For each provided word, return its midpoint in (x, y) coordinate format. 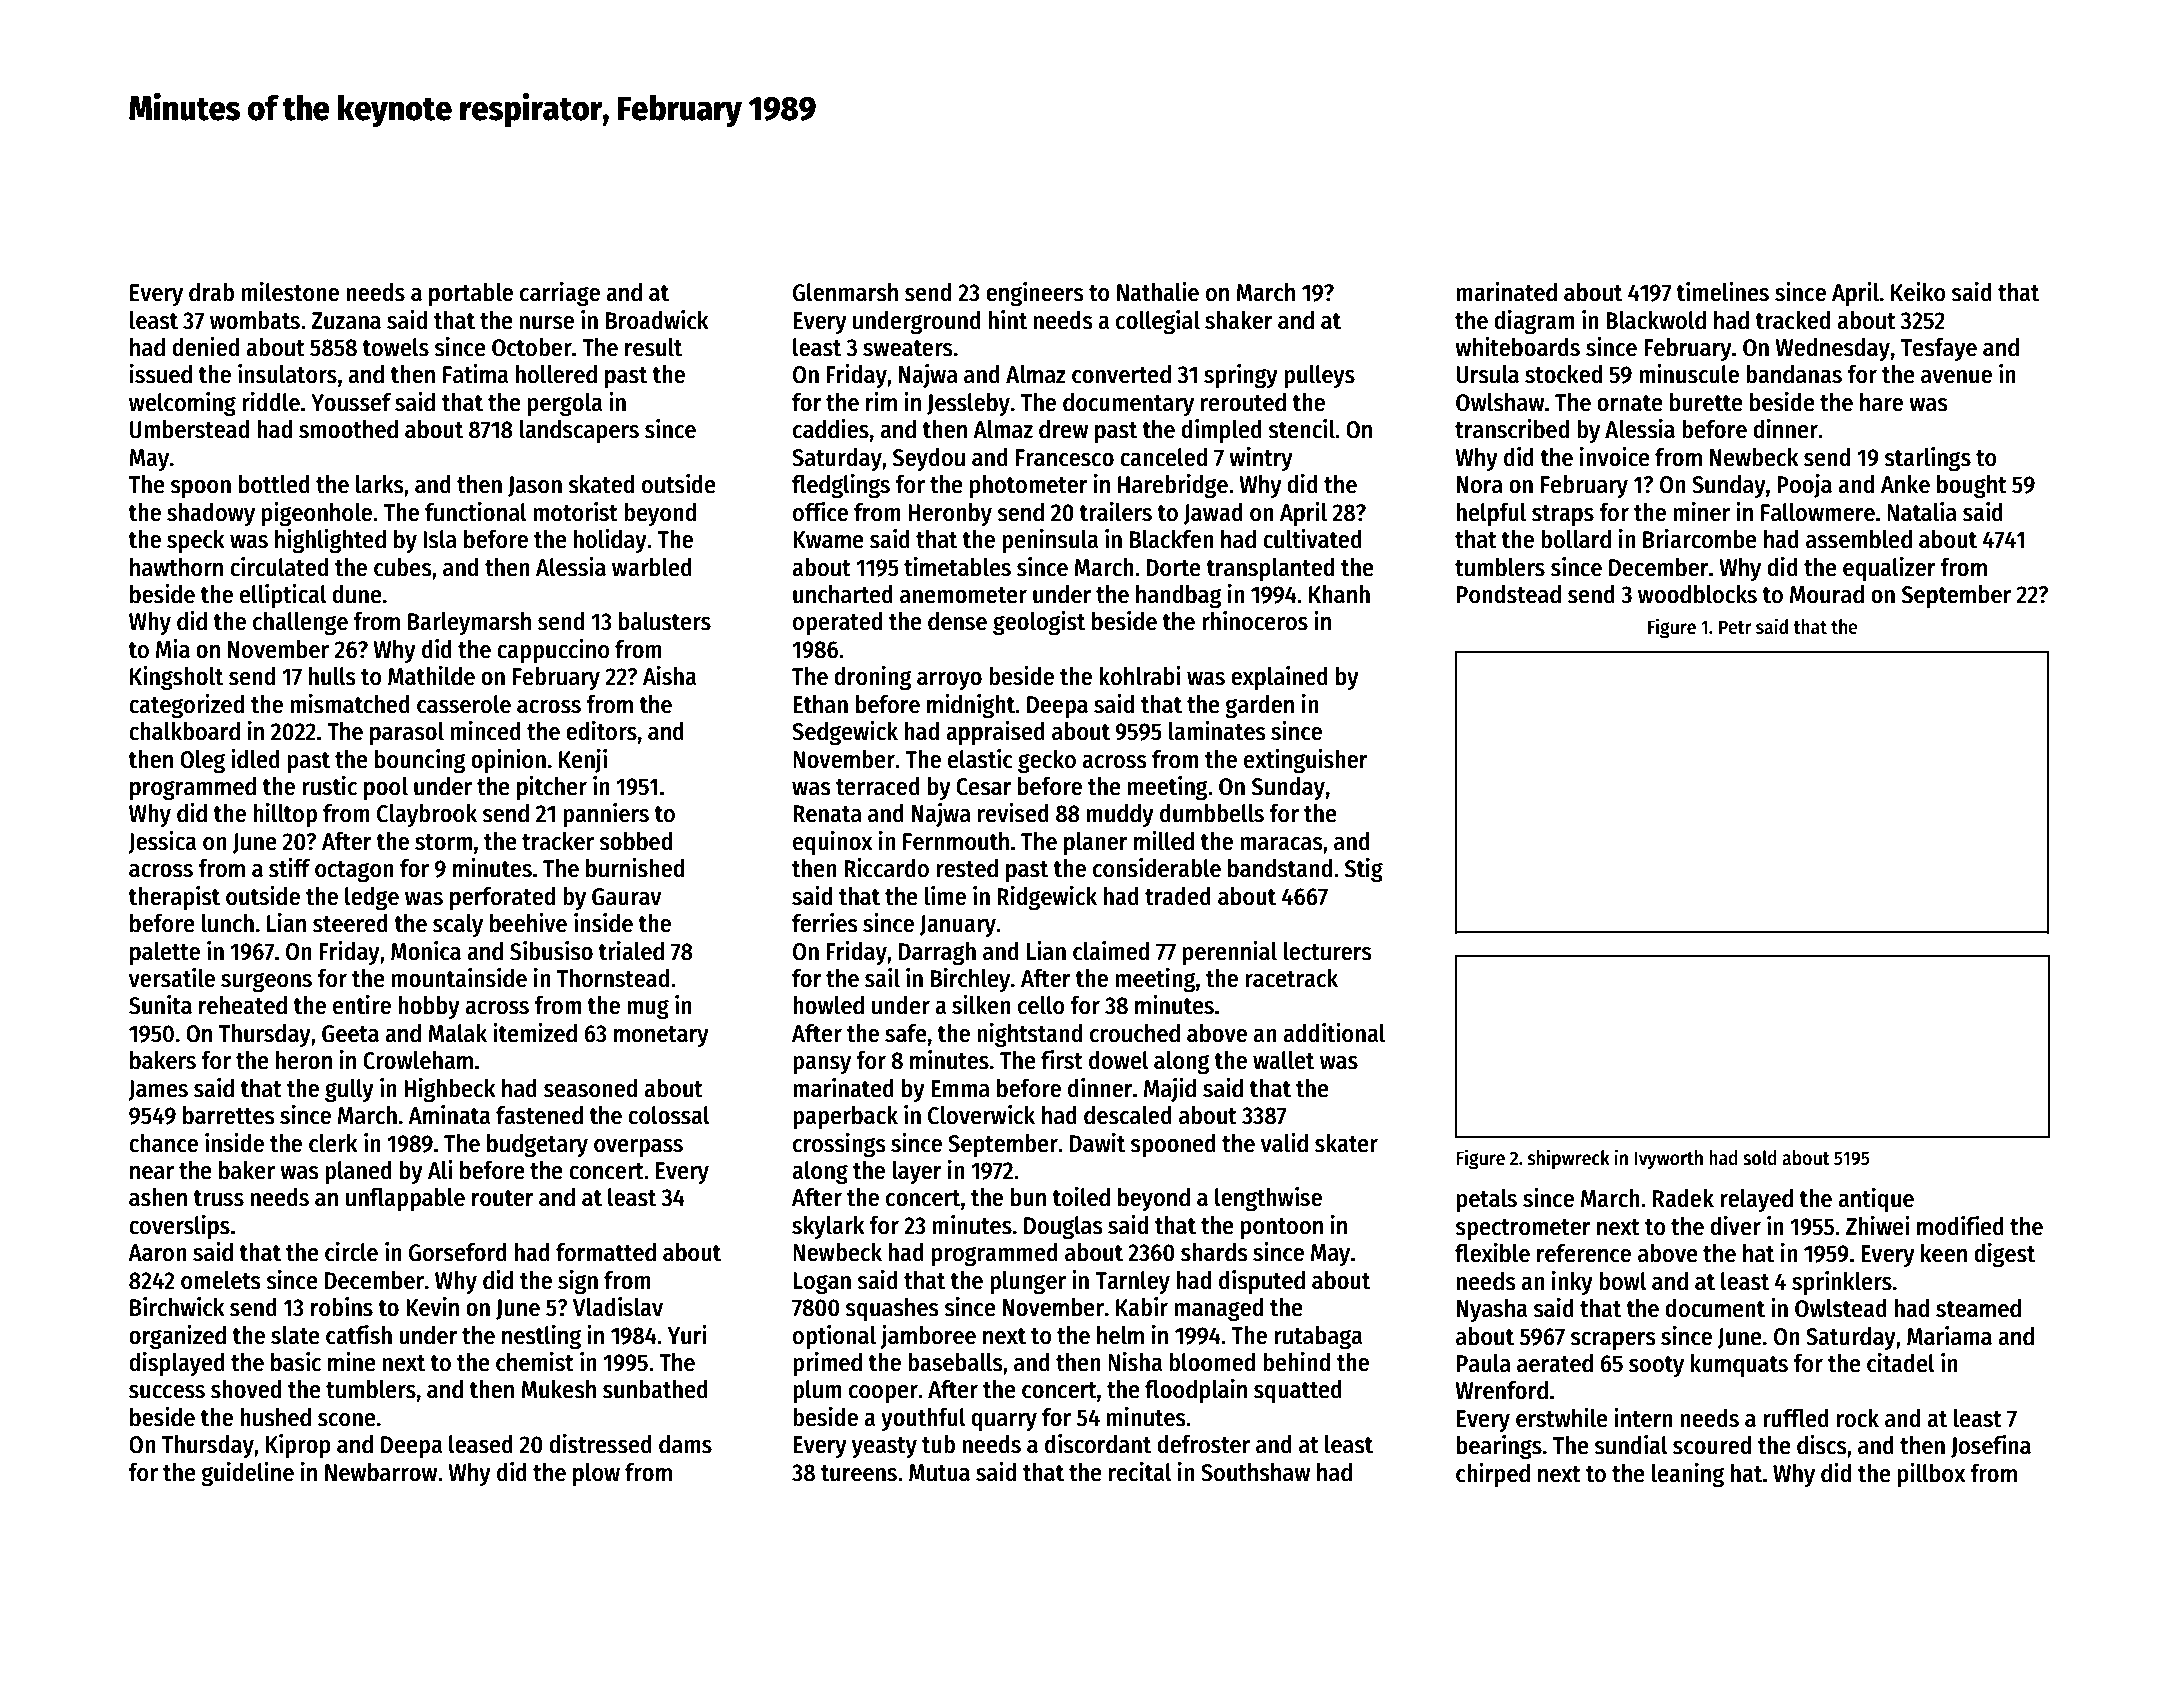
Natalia (1922, 512)
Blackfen (1172, 539)
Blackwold (1656, 320)
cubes (403, 567)
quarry (1004, 1422)
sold (1760, 1158)
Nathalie (1158, 292)
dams (685, 1444)
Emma (960, 1089)
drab (211, 292)
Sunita (160, 1005)
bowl (1623, 1281)
